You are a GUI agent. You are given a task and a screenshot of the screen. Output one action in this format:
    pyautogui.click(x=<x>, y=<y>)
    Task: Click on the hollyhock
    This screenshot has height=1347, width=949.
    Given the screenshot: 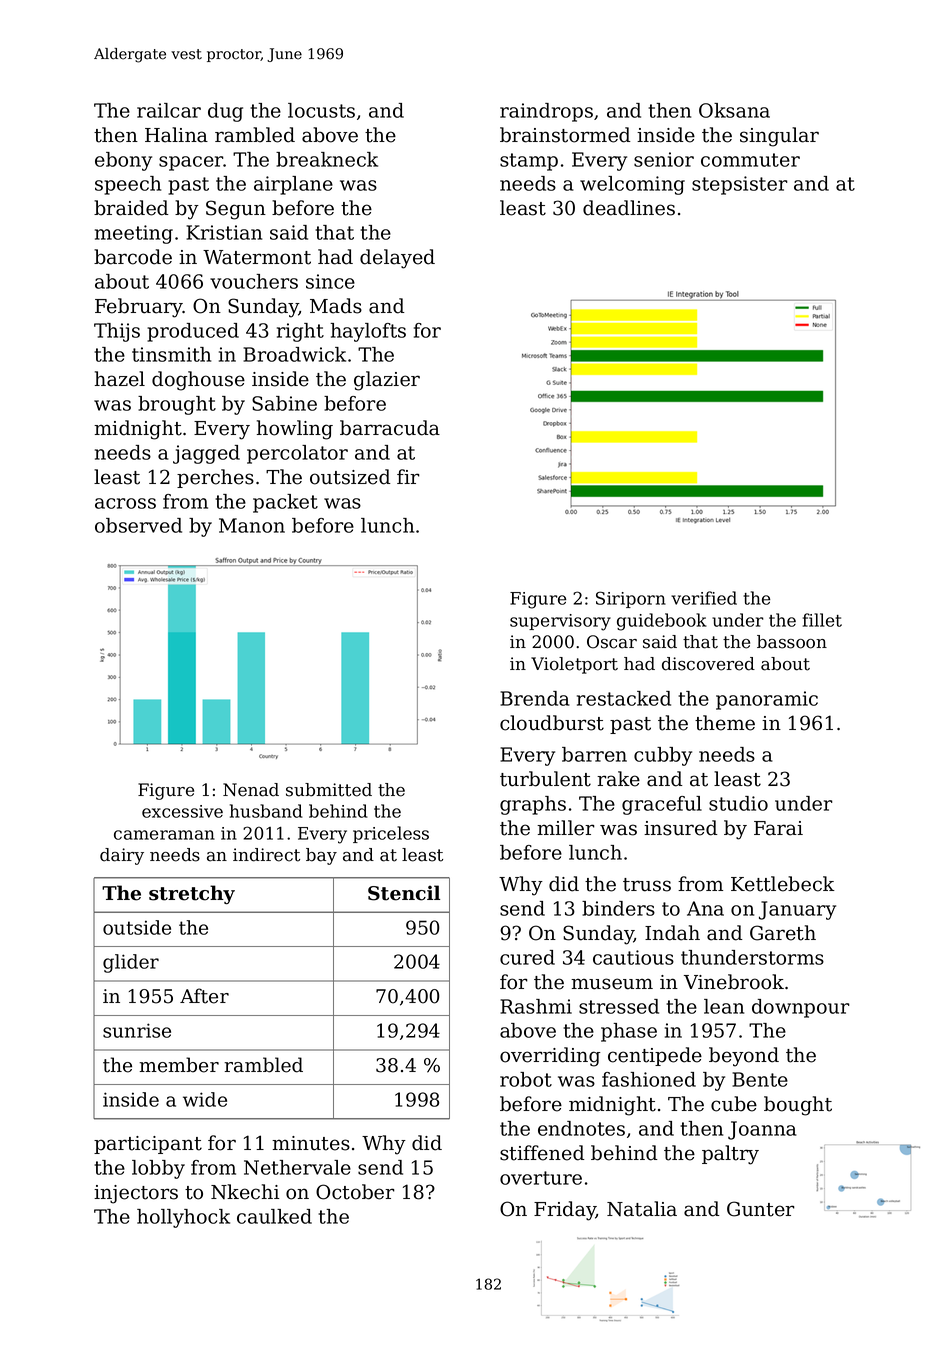 What is the action you would take?
    pyautogui.click(x=183, y=1218)
